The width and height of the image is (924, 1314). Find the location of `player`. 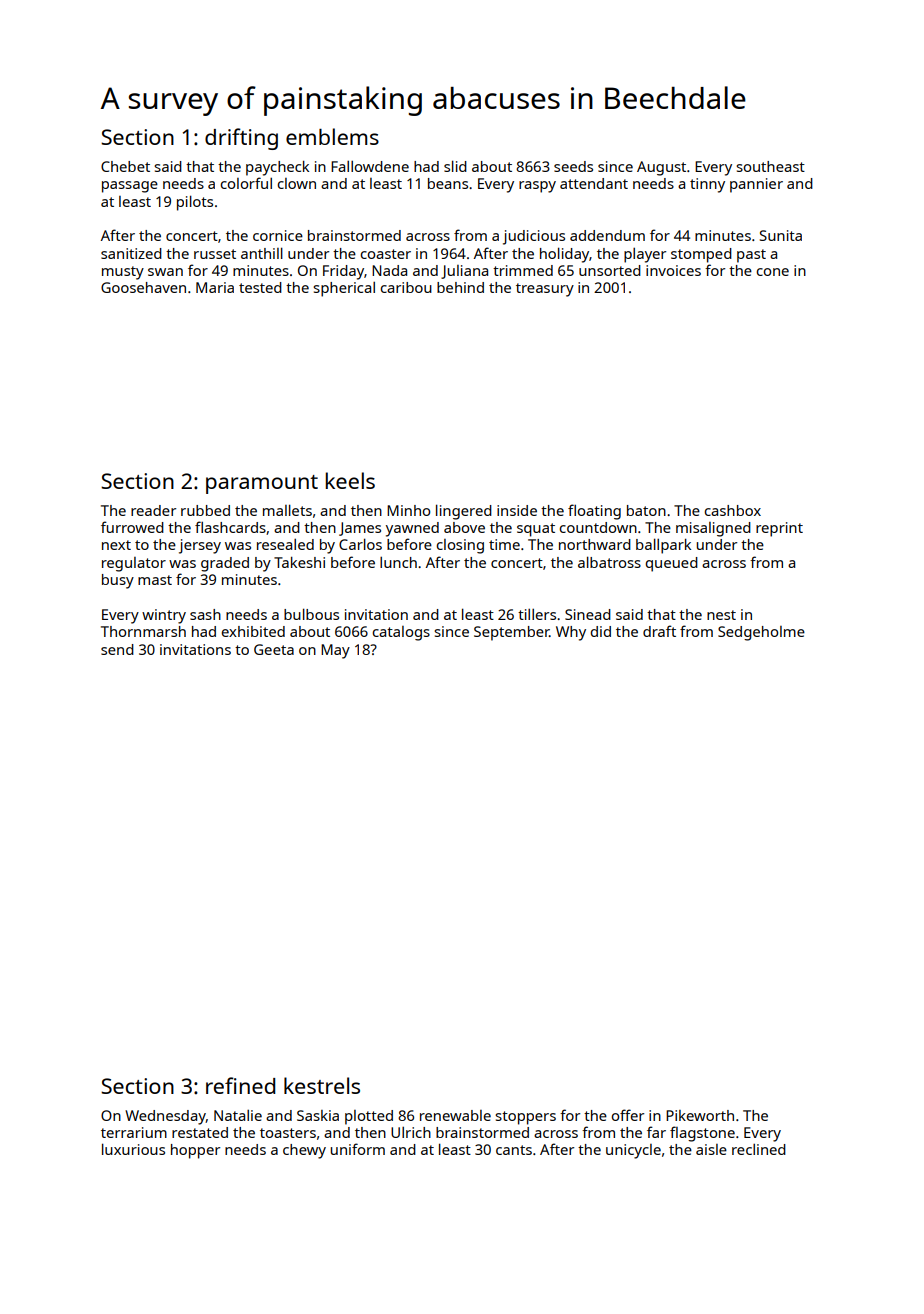

player is located at coordinates (645, 255).
